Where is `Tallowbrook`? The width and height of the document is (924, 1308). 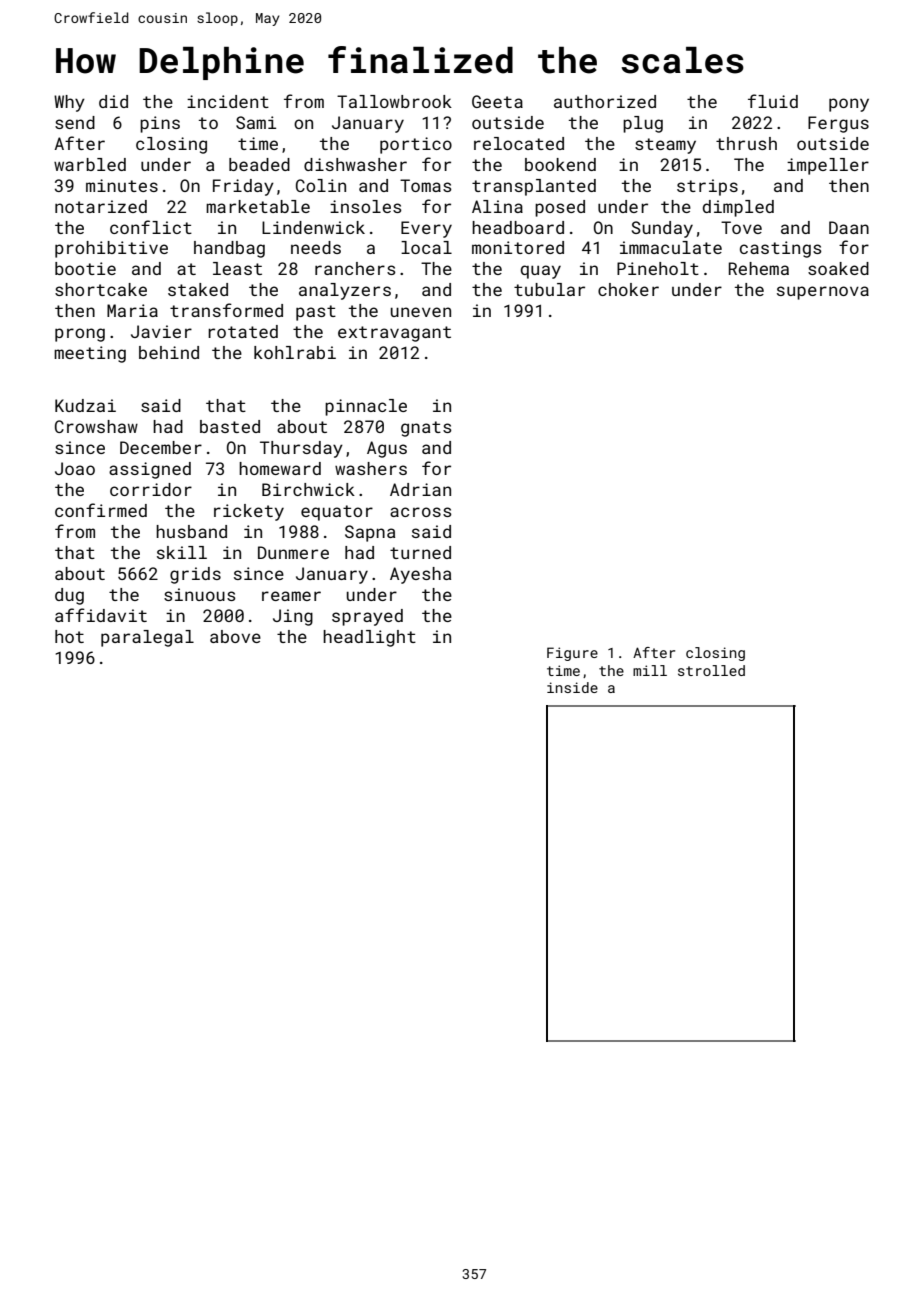 Tallowbrook is located at coordinates (394, 101).
